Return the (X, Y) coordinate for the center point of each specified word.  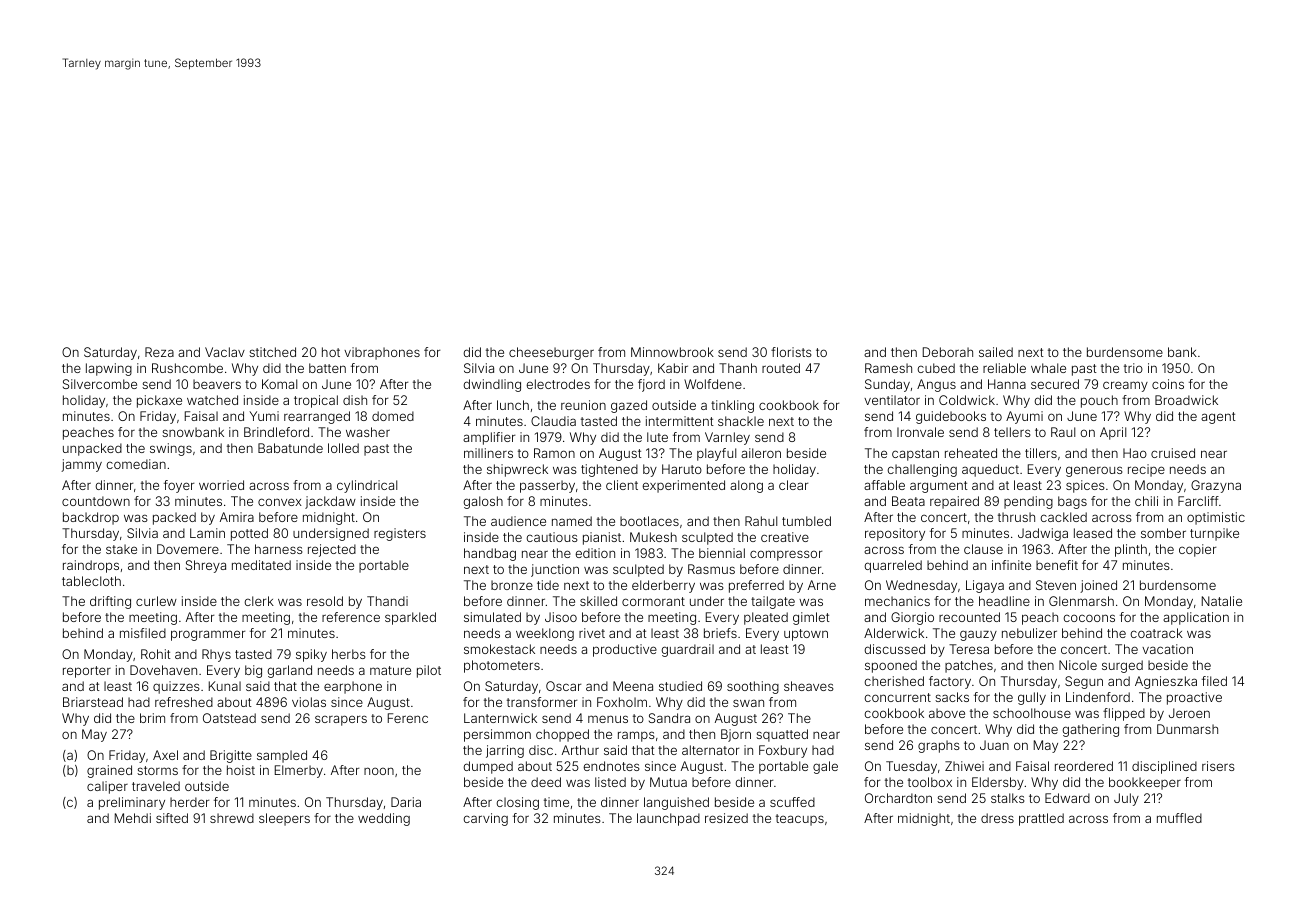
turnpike (1214, 534)
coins (1168, 384)
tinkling (732, 406)
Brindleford (276, 432)
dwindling (492, 385)
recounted (969, 617)
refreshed (184, 702)
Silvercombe (100, 384)
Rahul (761, 521)
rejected (332, 550)
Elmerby (299, 771)
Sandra (669, 718)
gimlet (811, 618)
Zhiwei (964, 766)
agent (1218, 418)
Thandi (387, 601)
